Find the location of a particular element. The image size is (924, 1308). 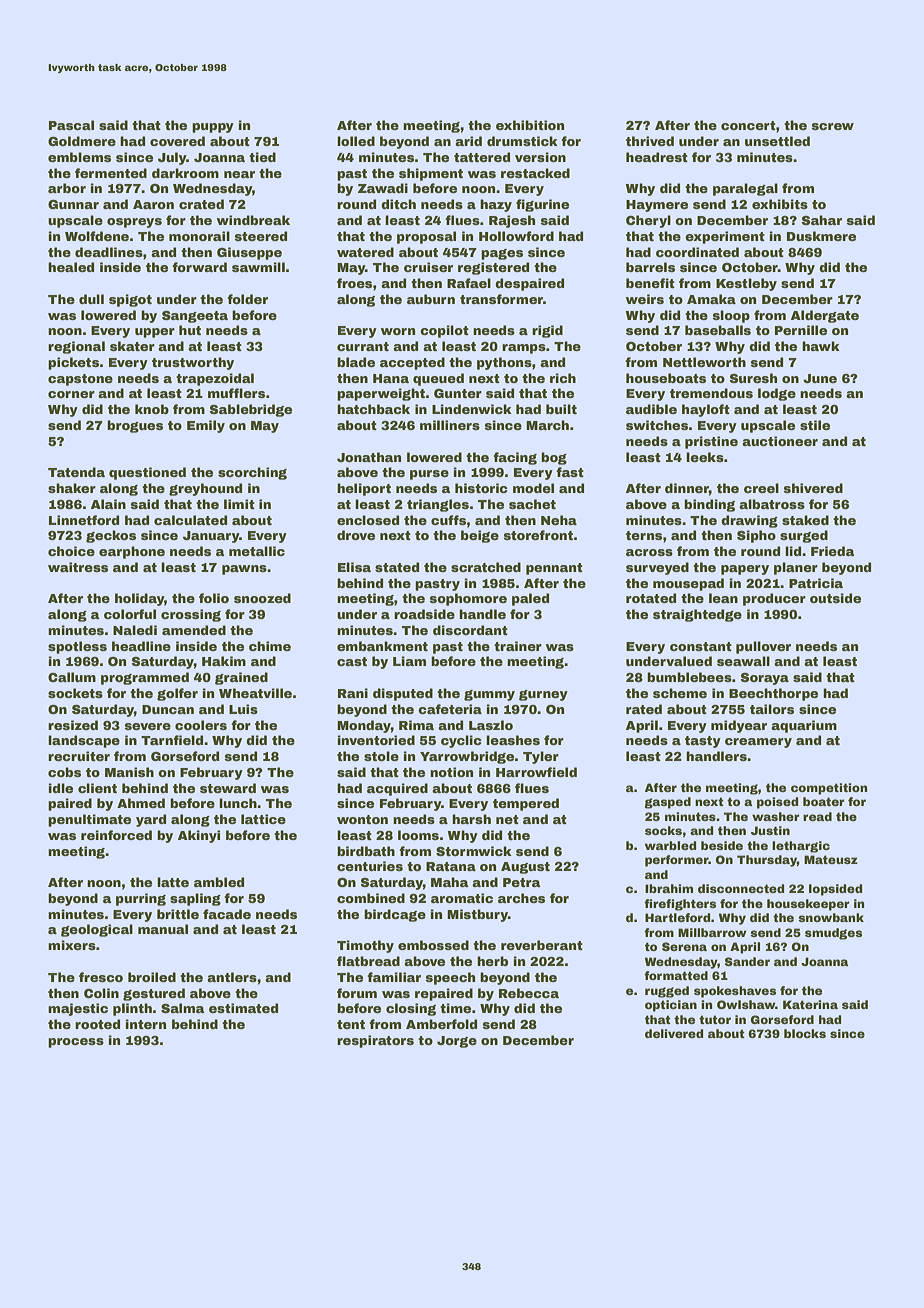

respirators is located at coordinates (375, 1041).
